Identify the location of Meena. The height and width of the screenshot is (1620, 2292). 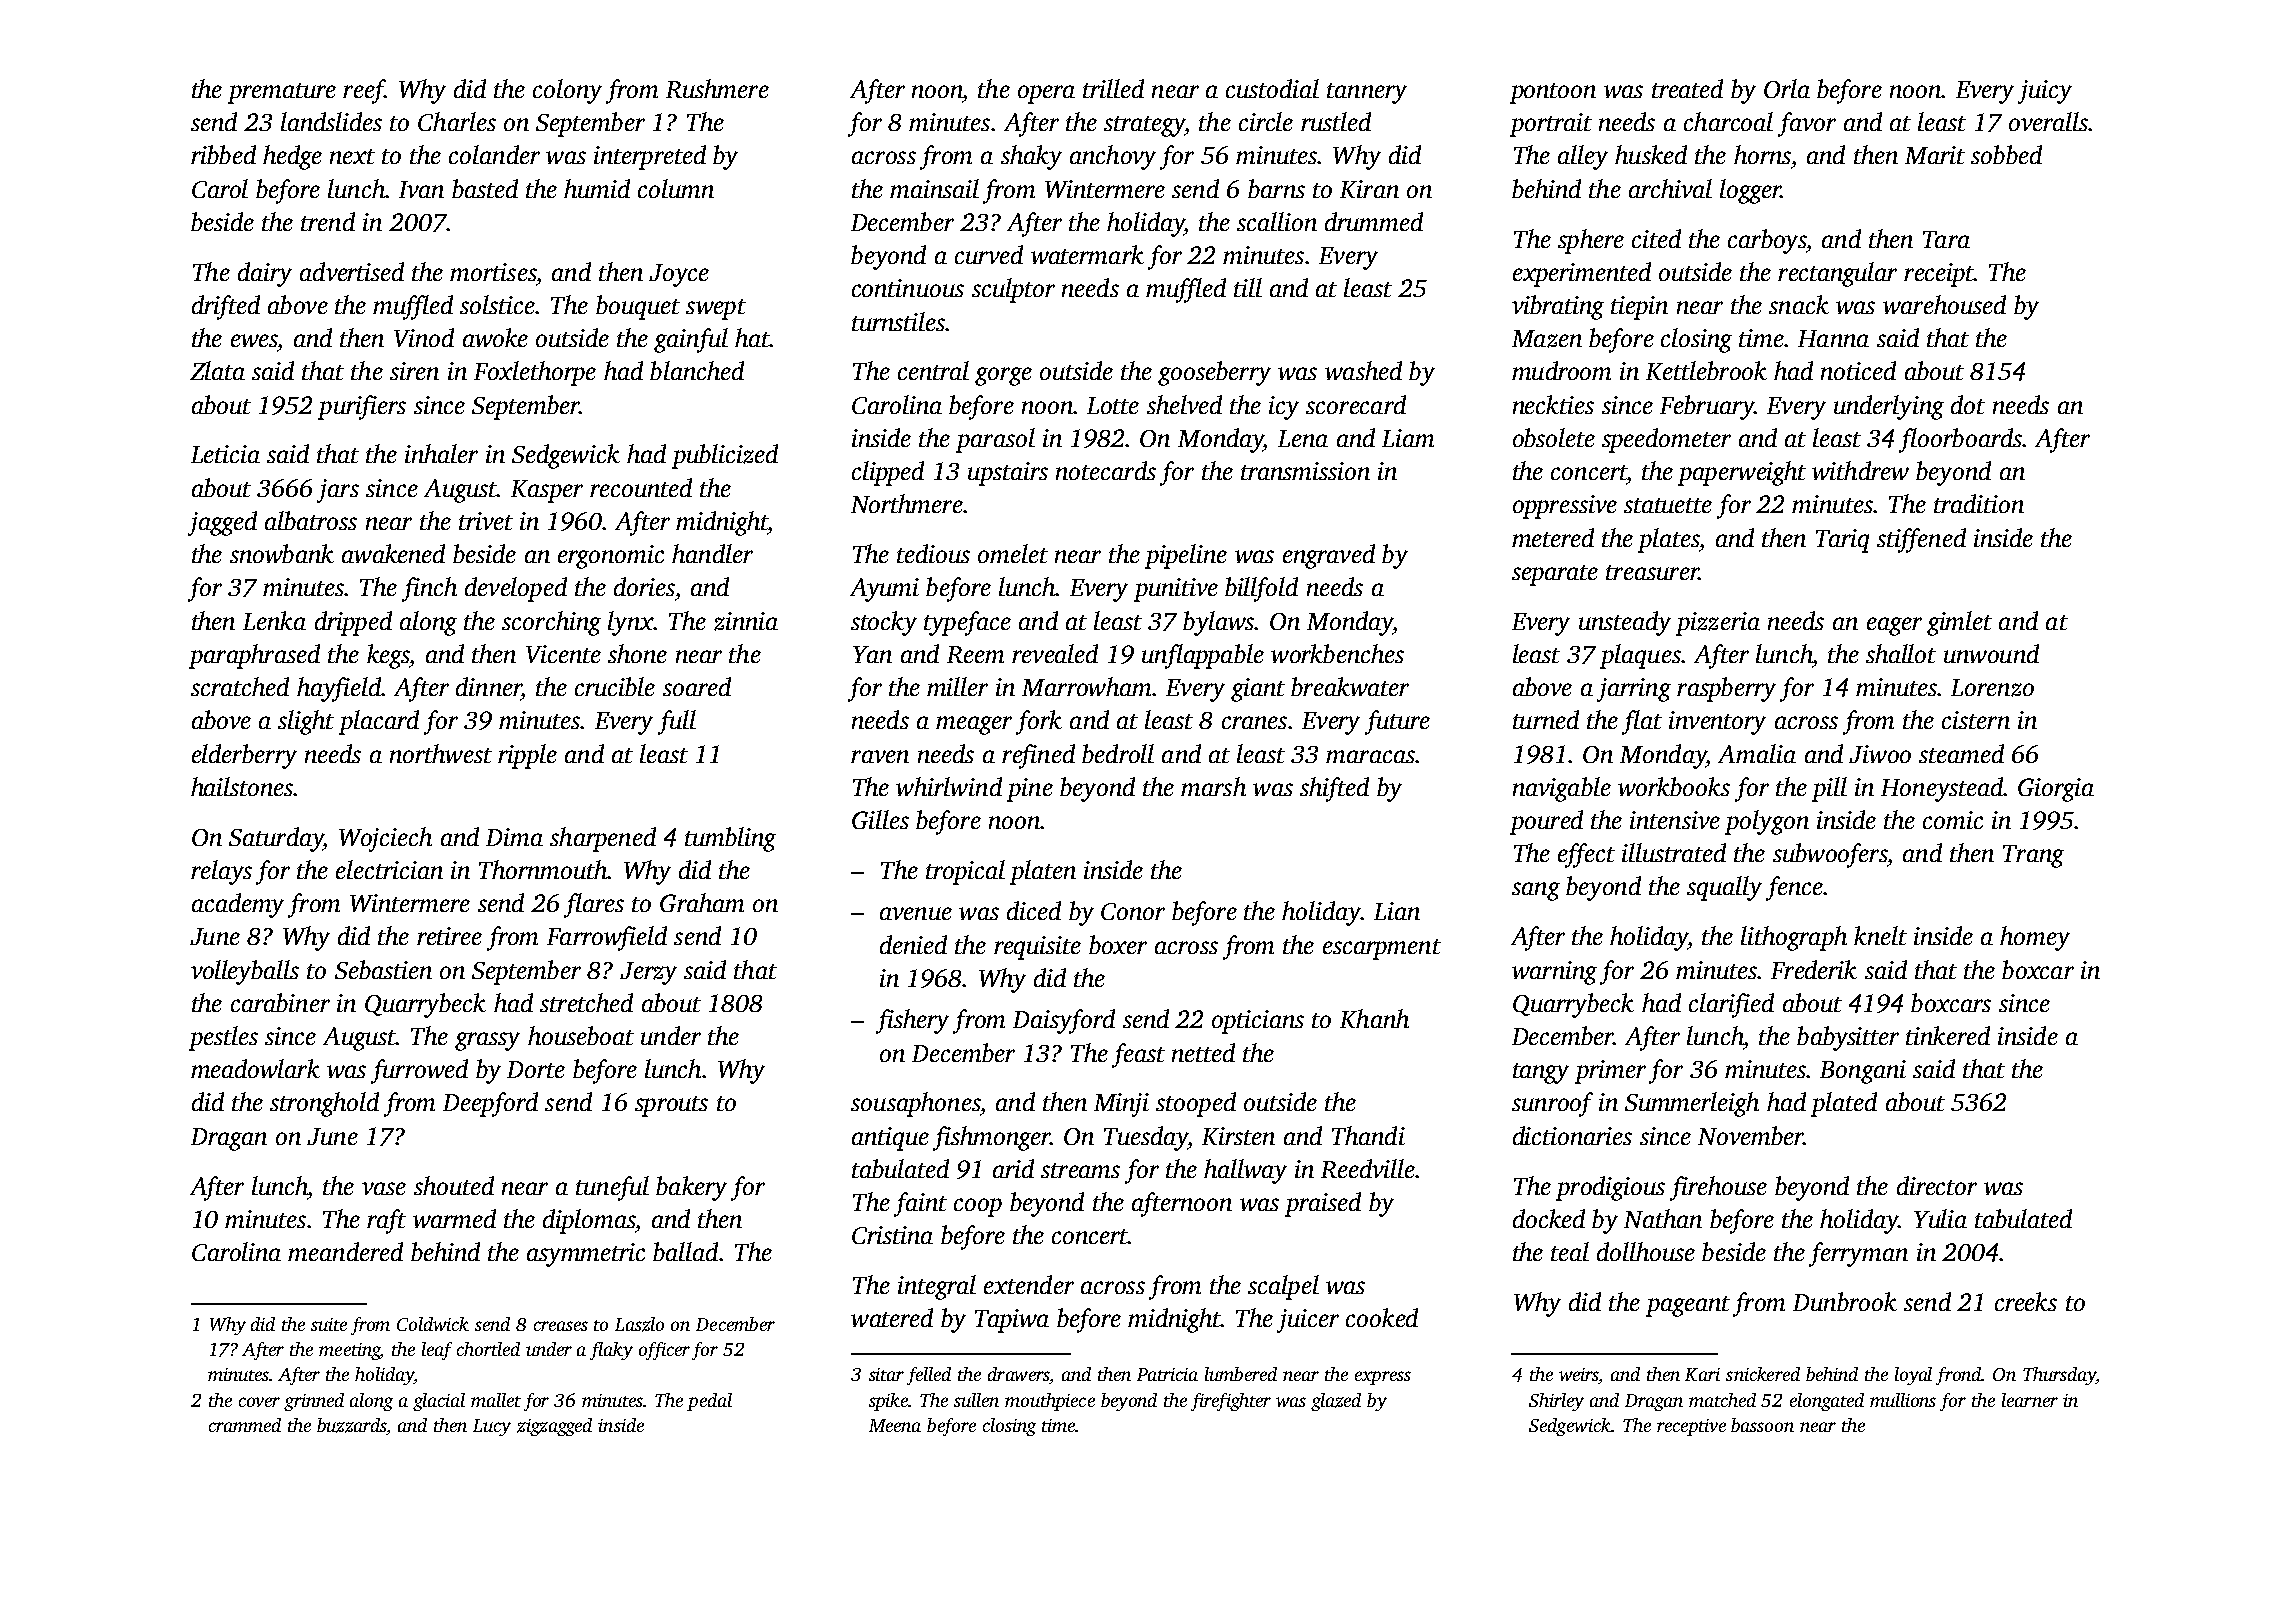
(895, 1425).
